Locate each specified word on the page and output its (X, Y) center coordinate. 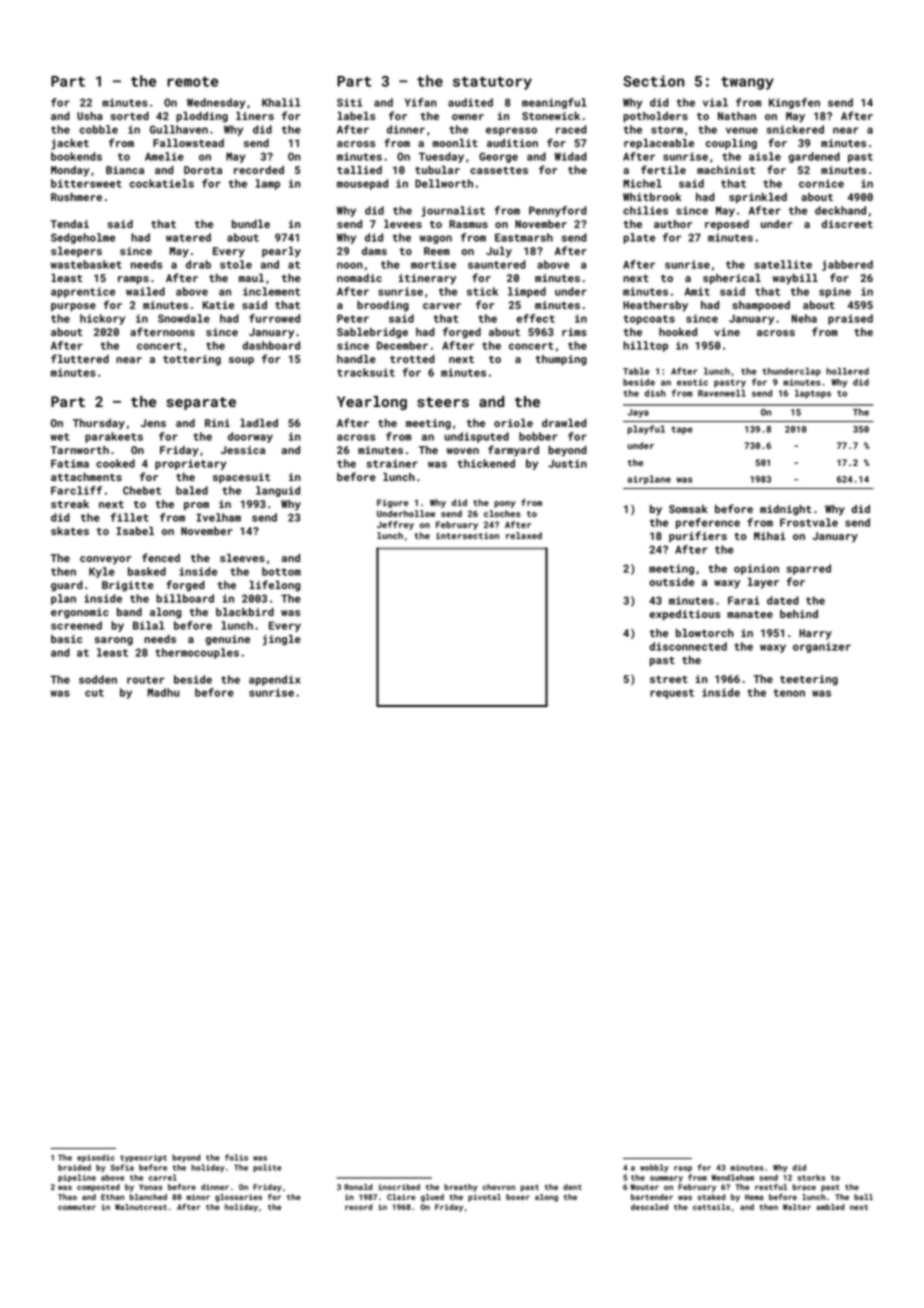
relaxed (524, 535)
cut (94, 693)
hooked (678, 332)
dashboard (271, 345)
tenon (789, 693)
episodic (96, 1158)
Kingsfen (794, 103)
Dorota (203, 170)
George (498, 157)
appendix (274, 680)
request (672, 694)
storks (812, 1177)
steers (443, 402)
